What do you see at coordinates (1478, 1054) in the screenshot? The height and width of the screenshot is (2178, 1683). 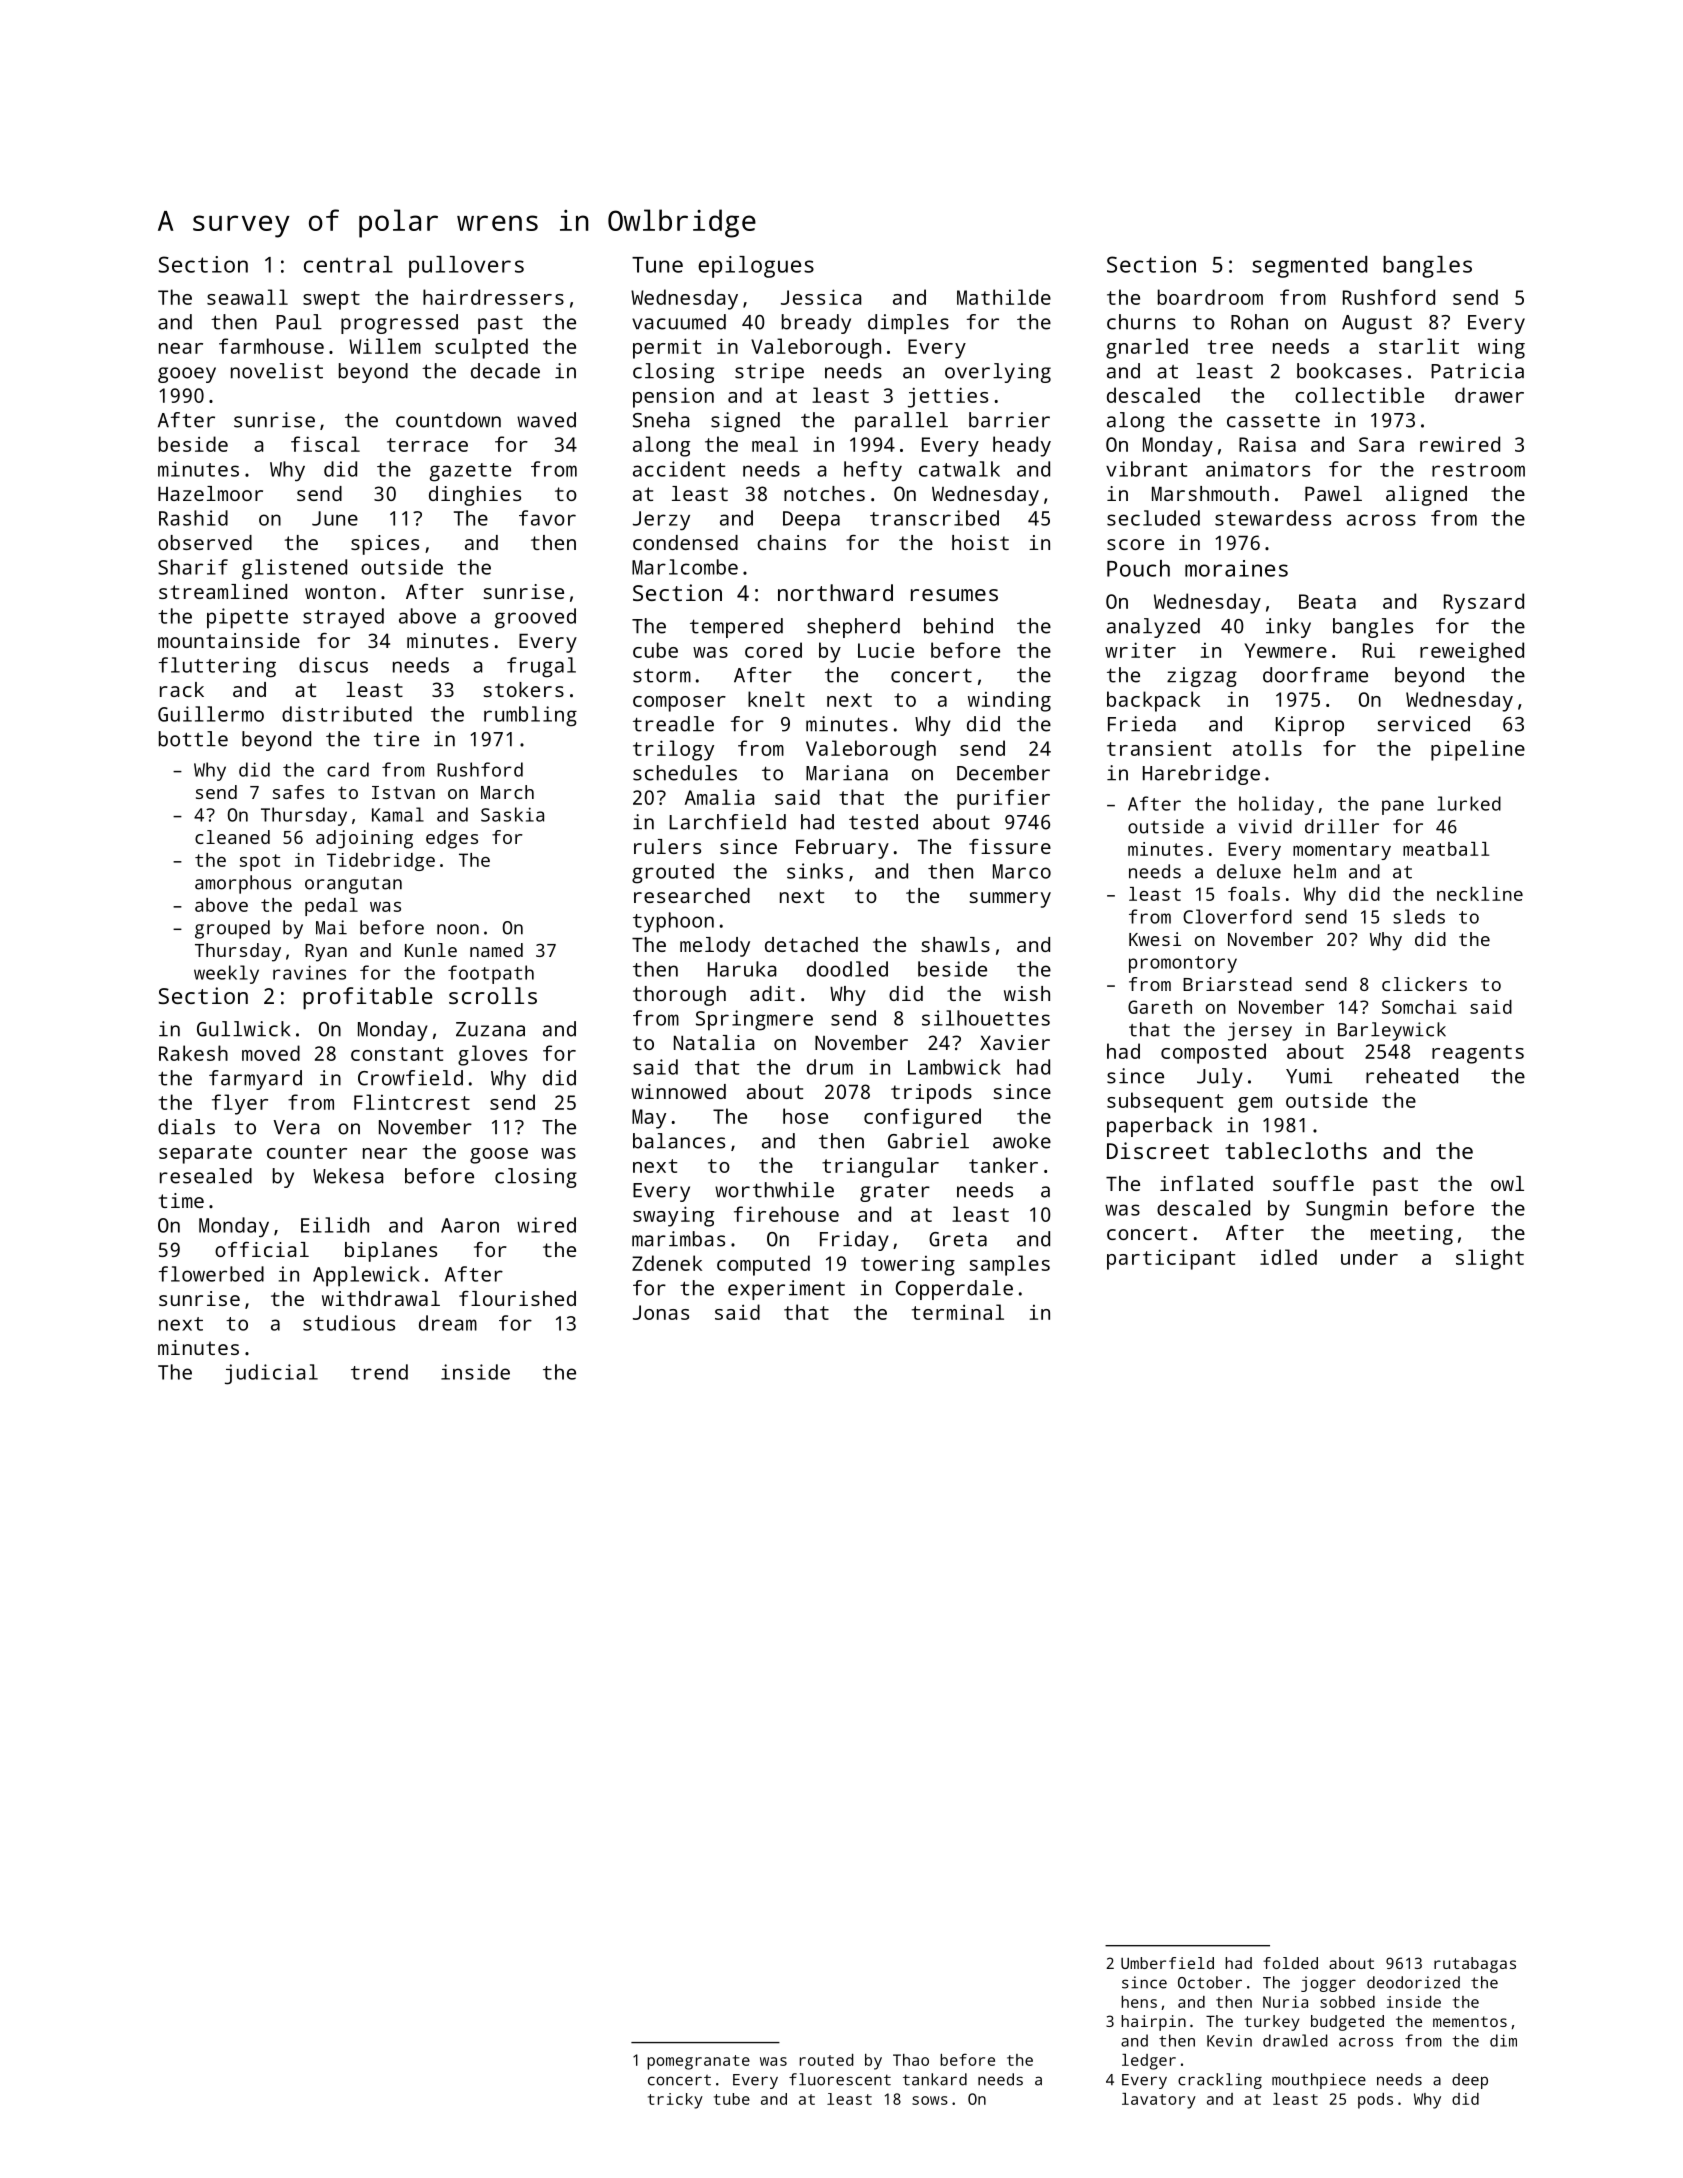 I see `reagents` at bounding box center [1478, 1054].
